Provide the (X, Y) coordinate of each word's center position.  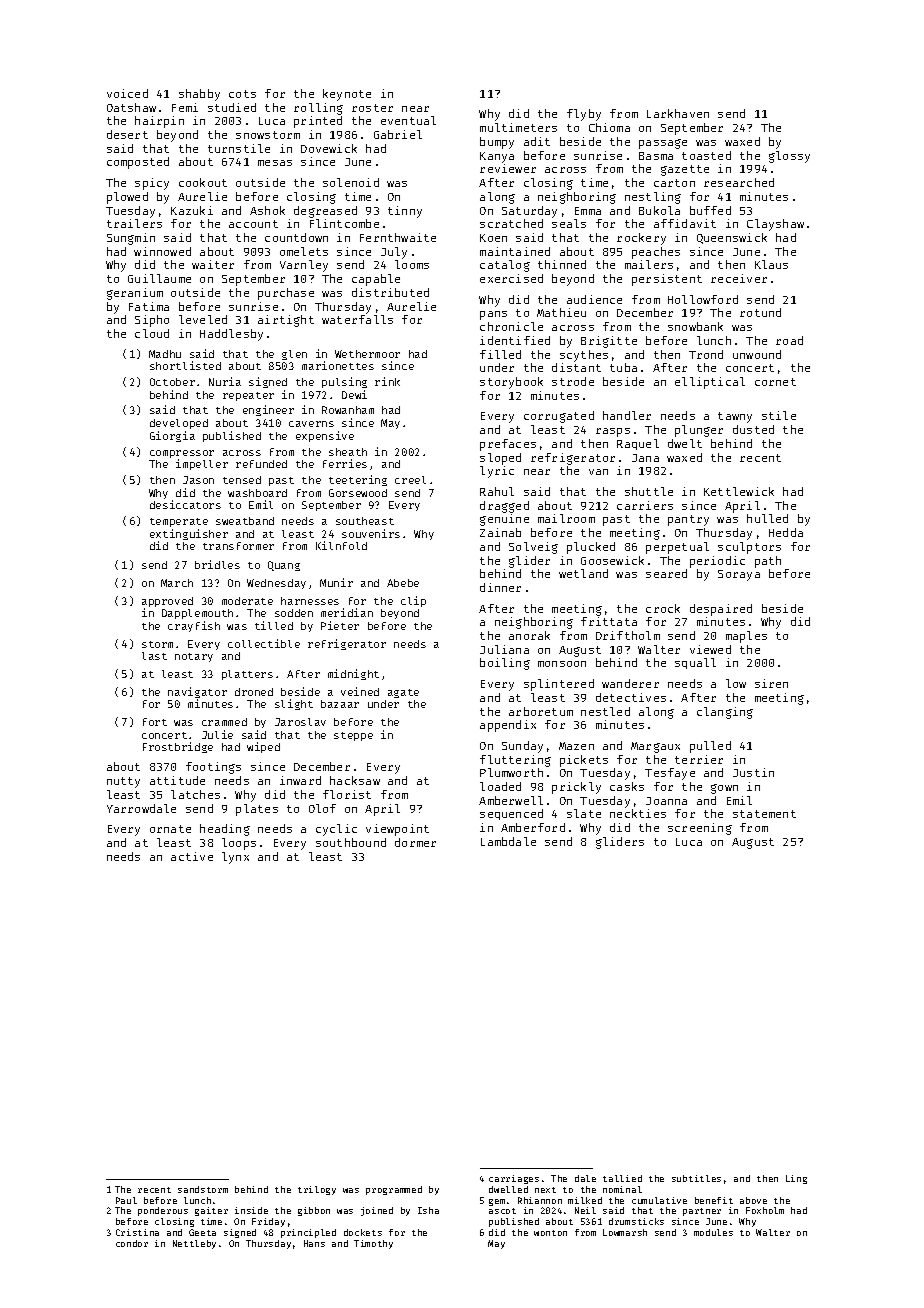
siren (771, 683)
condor (132, 1243)
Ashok (267, 210)
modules (713, 1232)
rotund (760, 312)
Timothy (373, 1244)
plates (257, 810)
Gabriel (398, 134)
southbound (351, 842)
